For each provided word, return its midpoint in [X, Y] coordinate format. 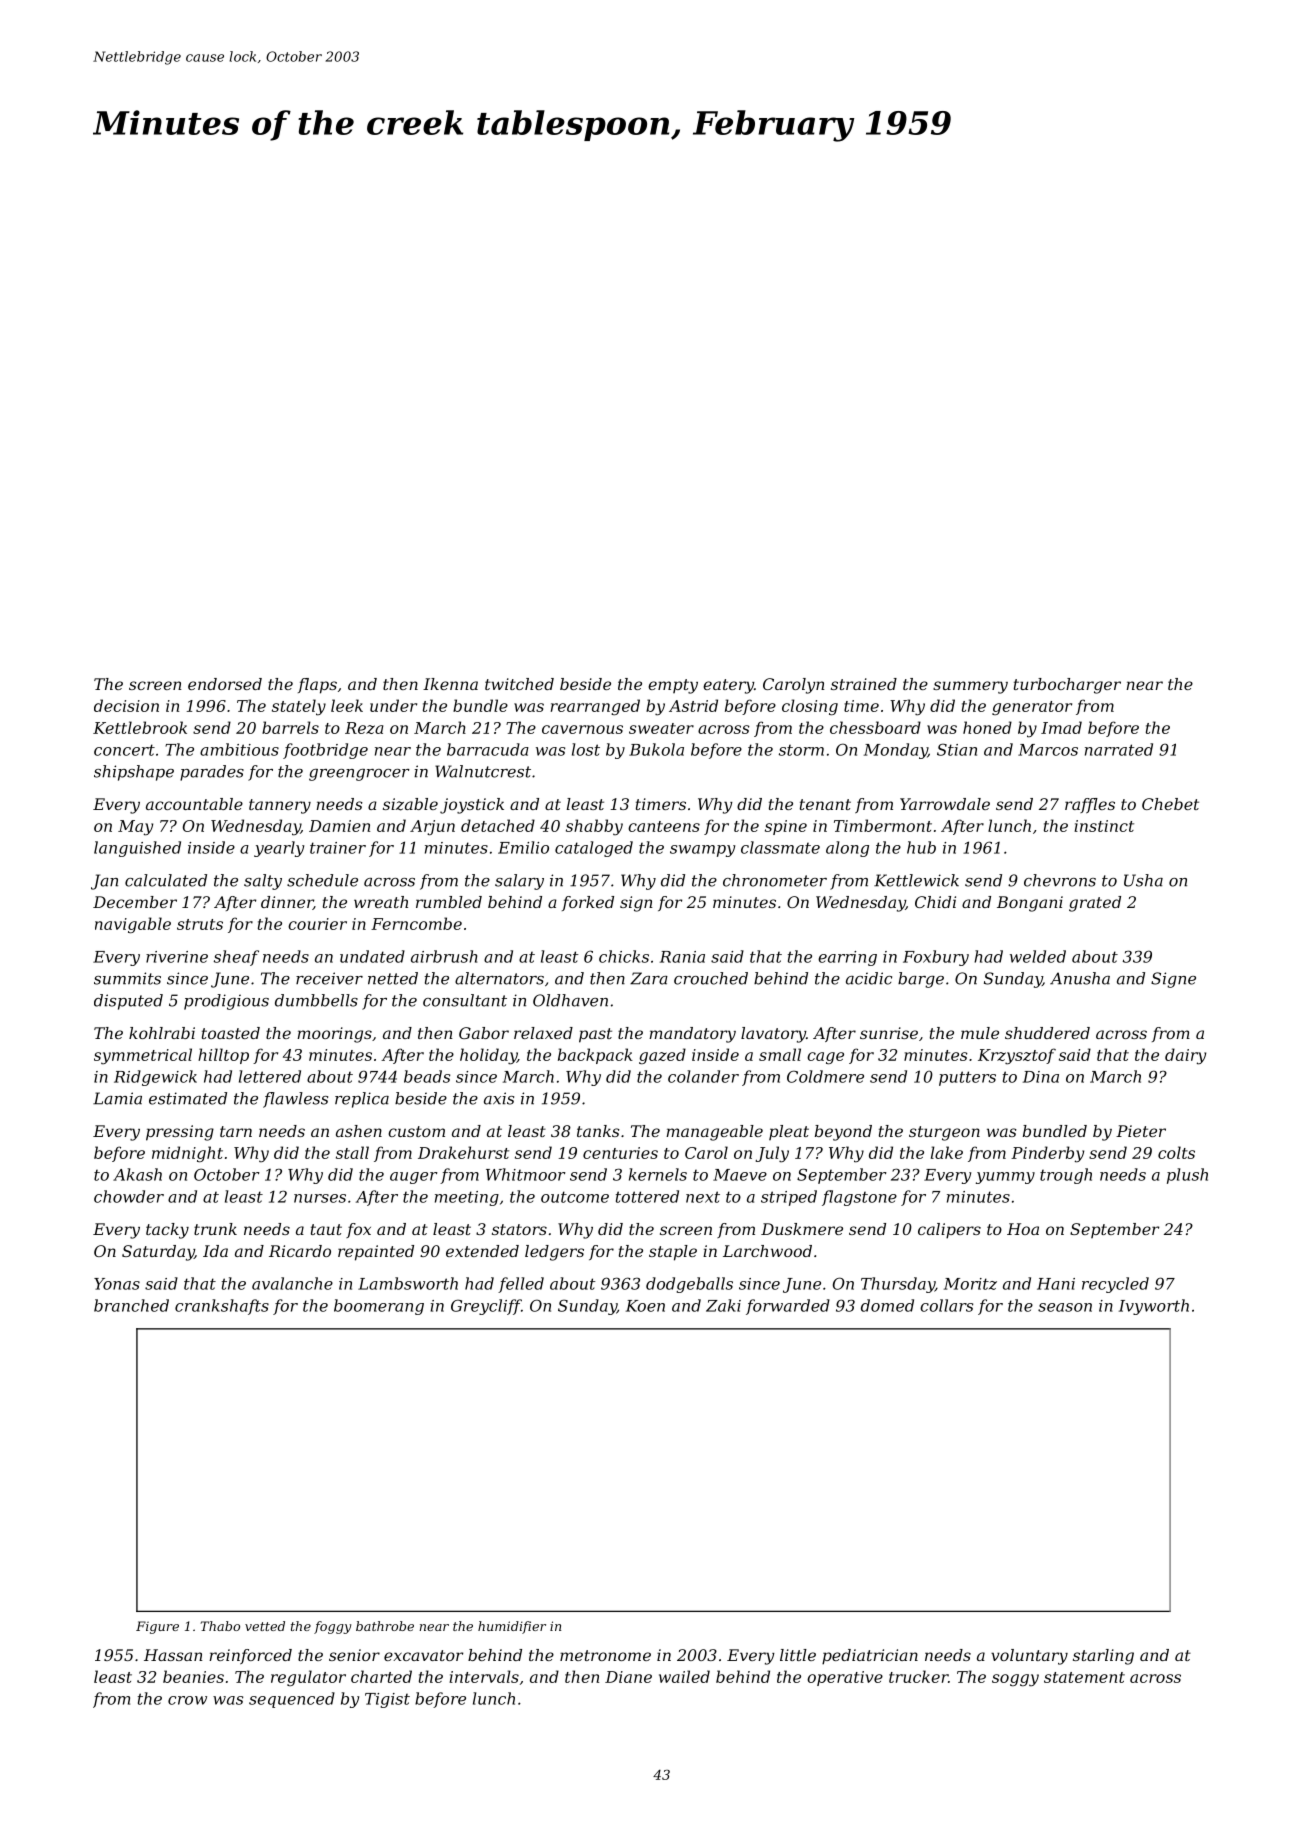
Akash [137, 1174]
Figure [157, 1627]
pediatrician [870, 1657]
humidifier [512, 1627]
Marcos [1048, 750]
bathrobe [385, 1626]
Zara [649, 978]
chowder [129, 1196]
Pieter [1141, 1131]
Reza [364, 728]
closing [810, 707]
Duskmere [802, 1229]
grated [1095, 904]
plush [1187, 1176]
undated [372, 956]
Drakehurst [463, 1152]
